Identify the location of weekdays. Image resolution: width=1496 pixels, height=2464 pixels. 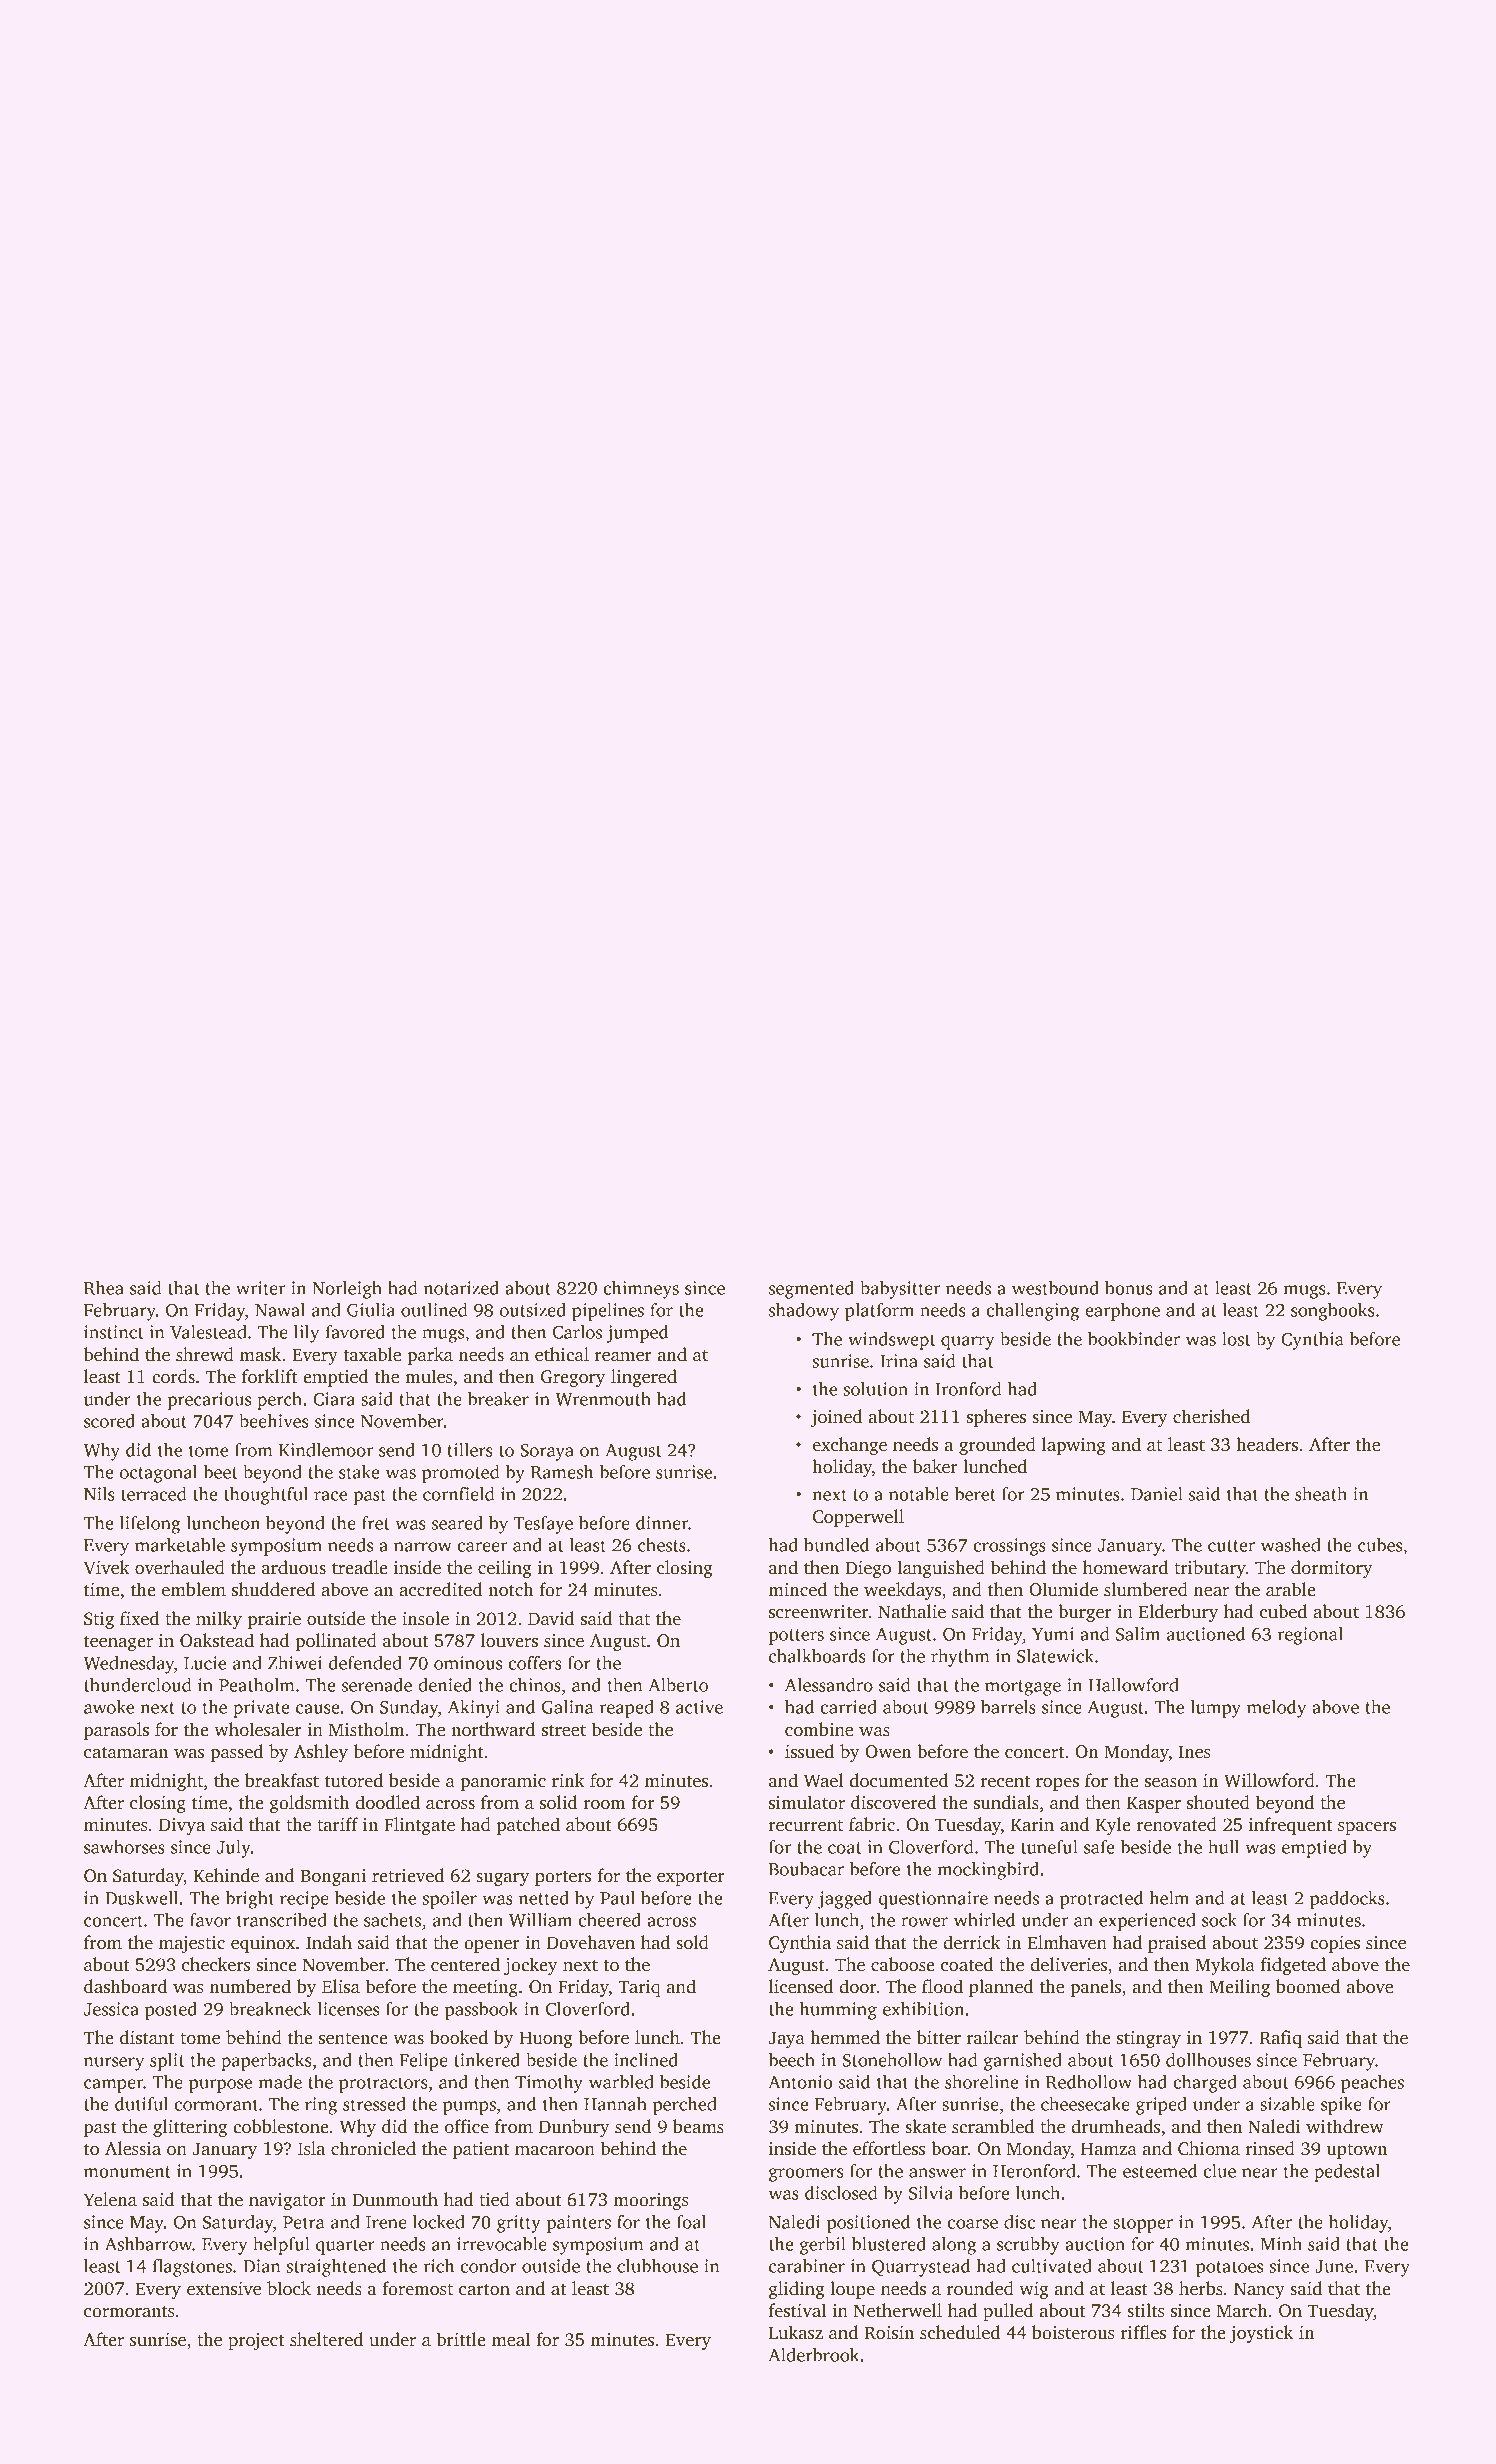
(902, 1591).
